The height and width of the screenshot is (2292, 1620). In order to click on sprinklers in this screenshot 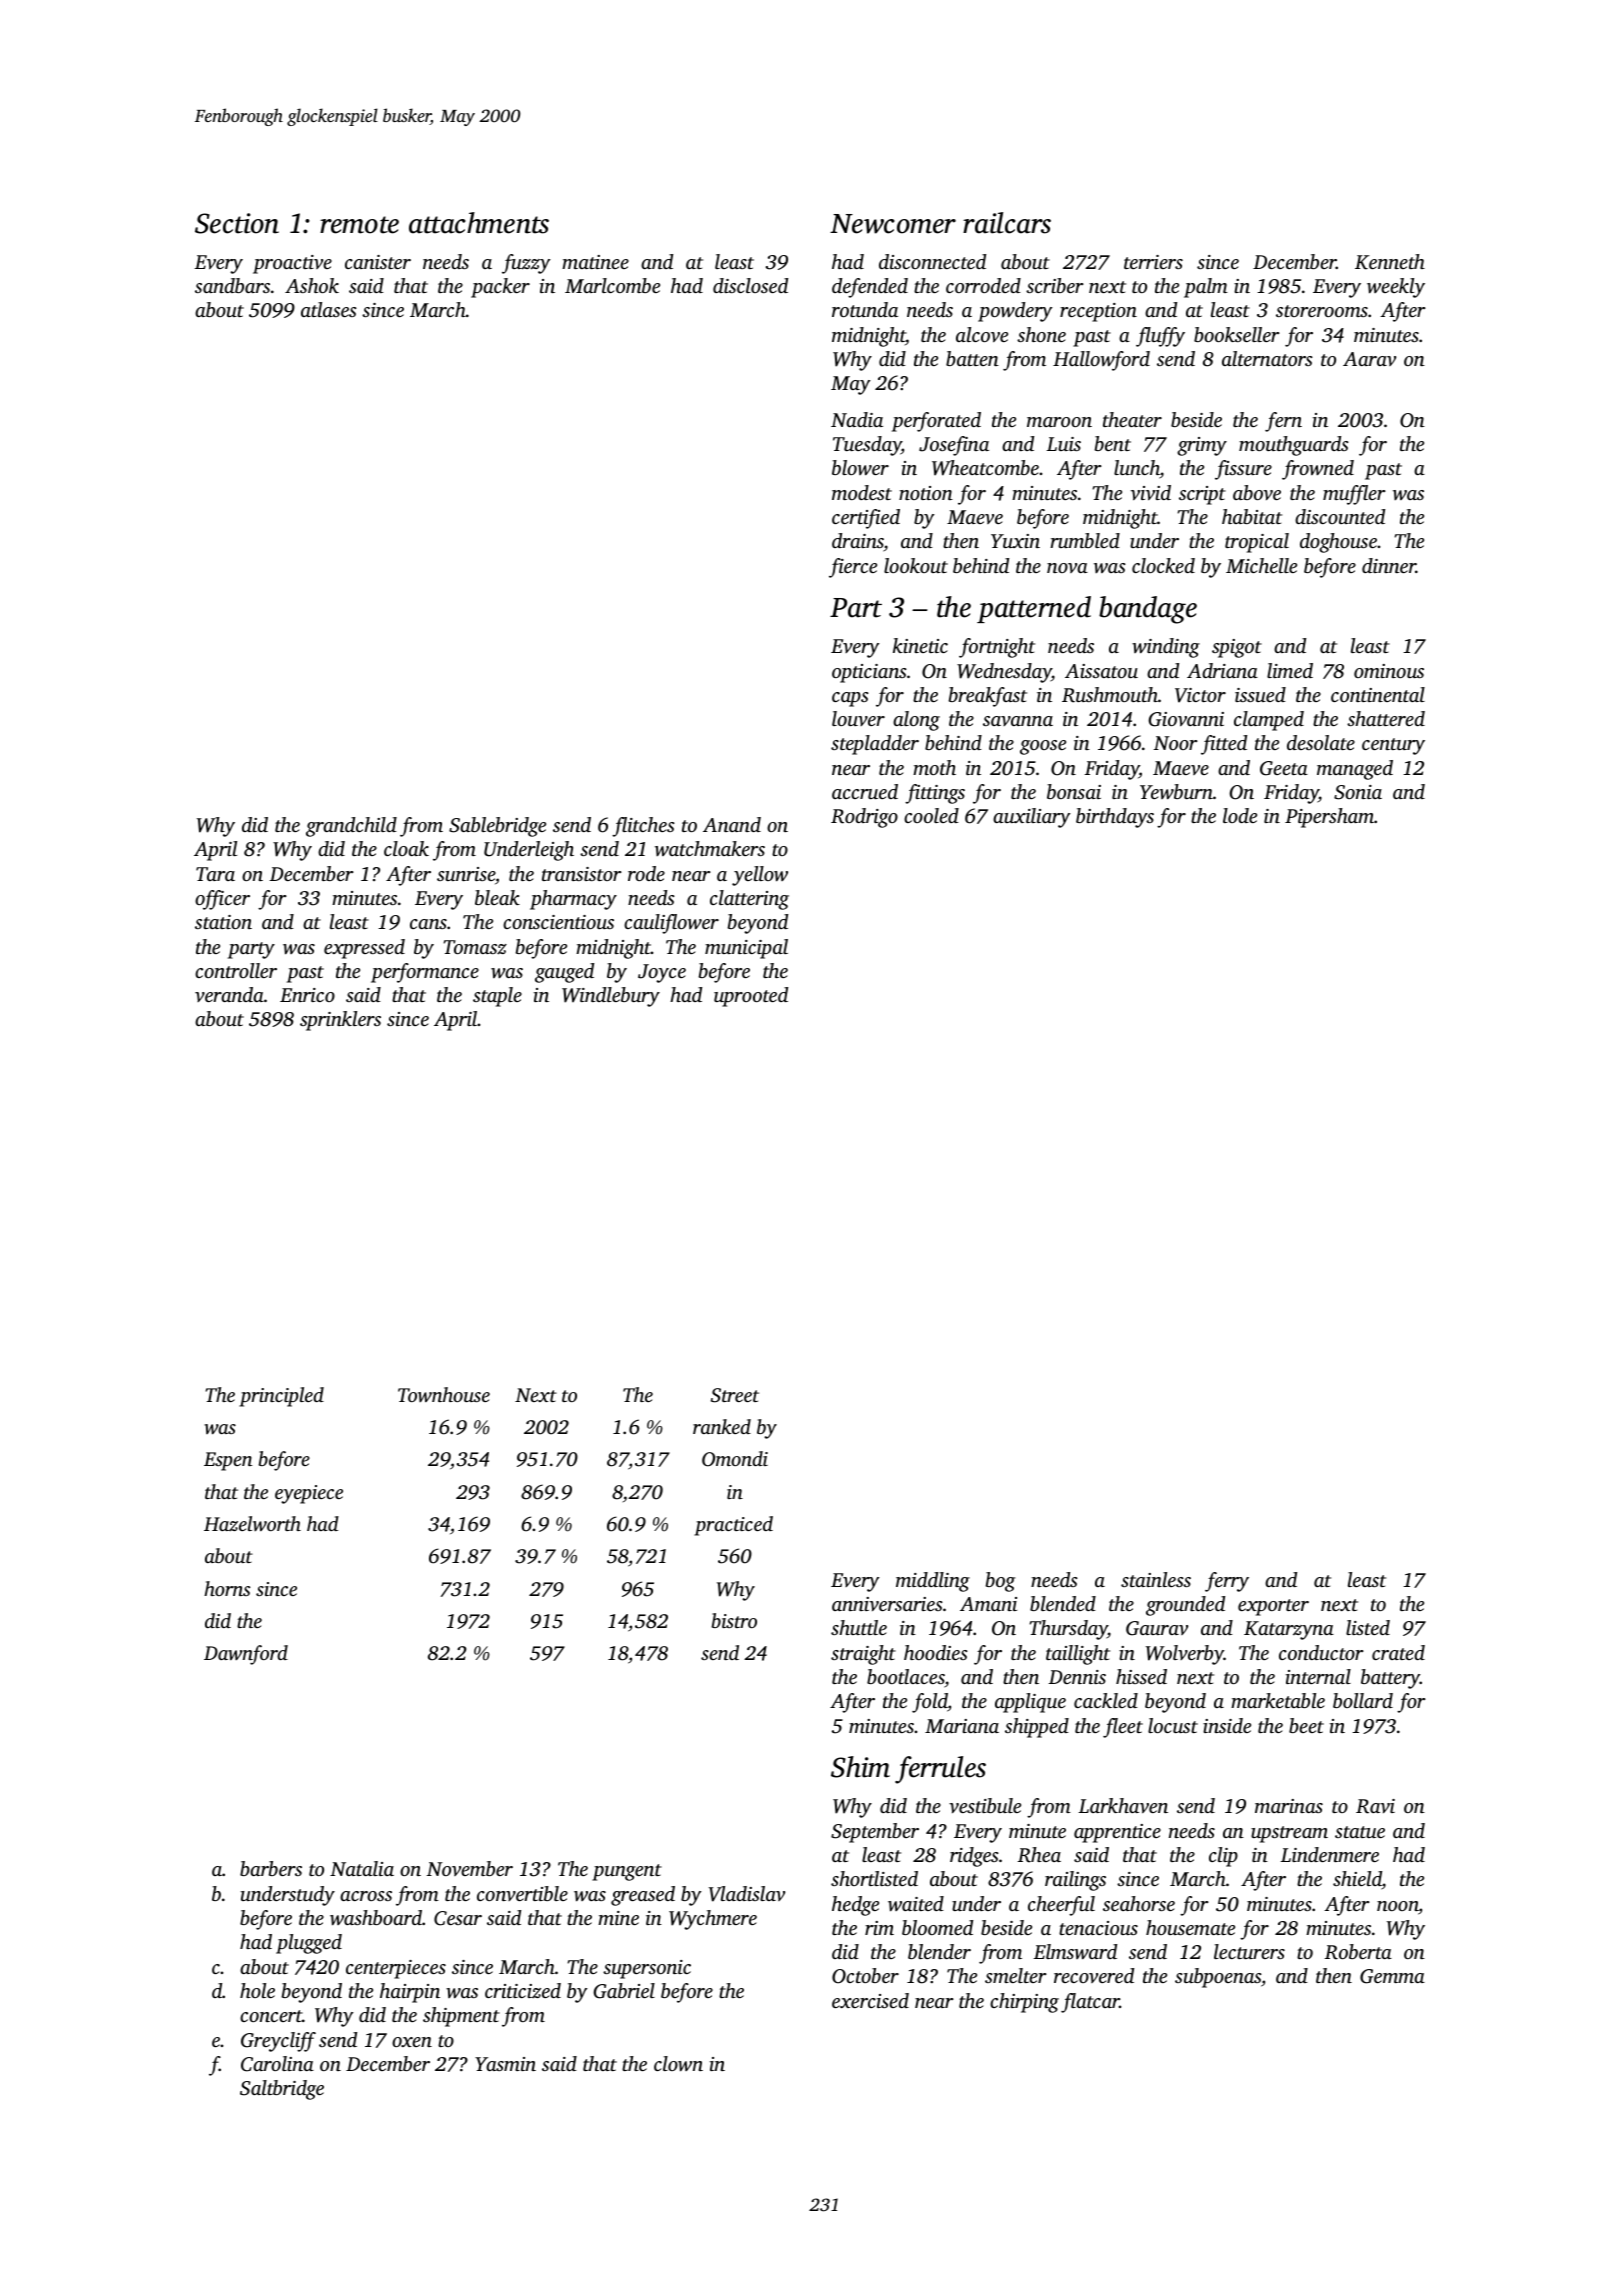, I will do `click(340, 1021)`.
